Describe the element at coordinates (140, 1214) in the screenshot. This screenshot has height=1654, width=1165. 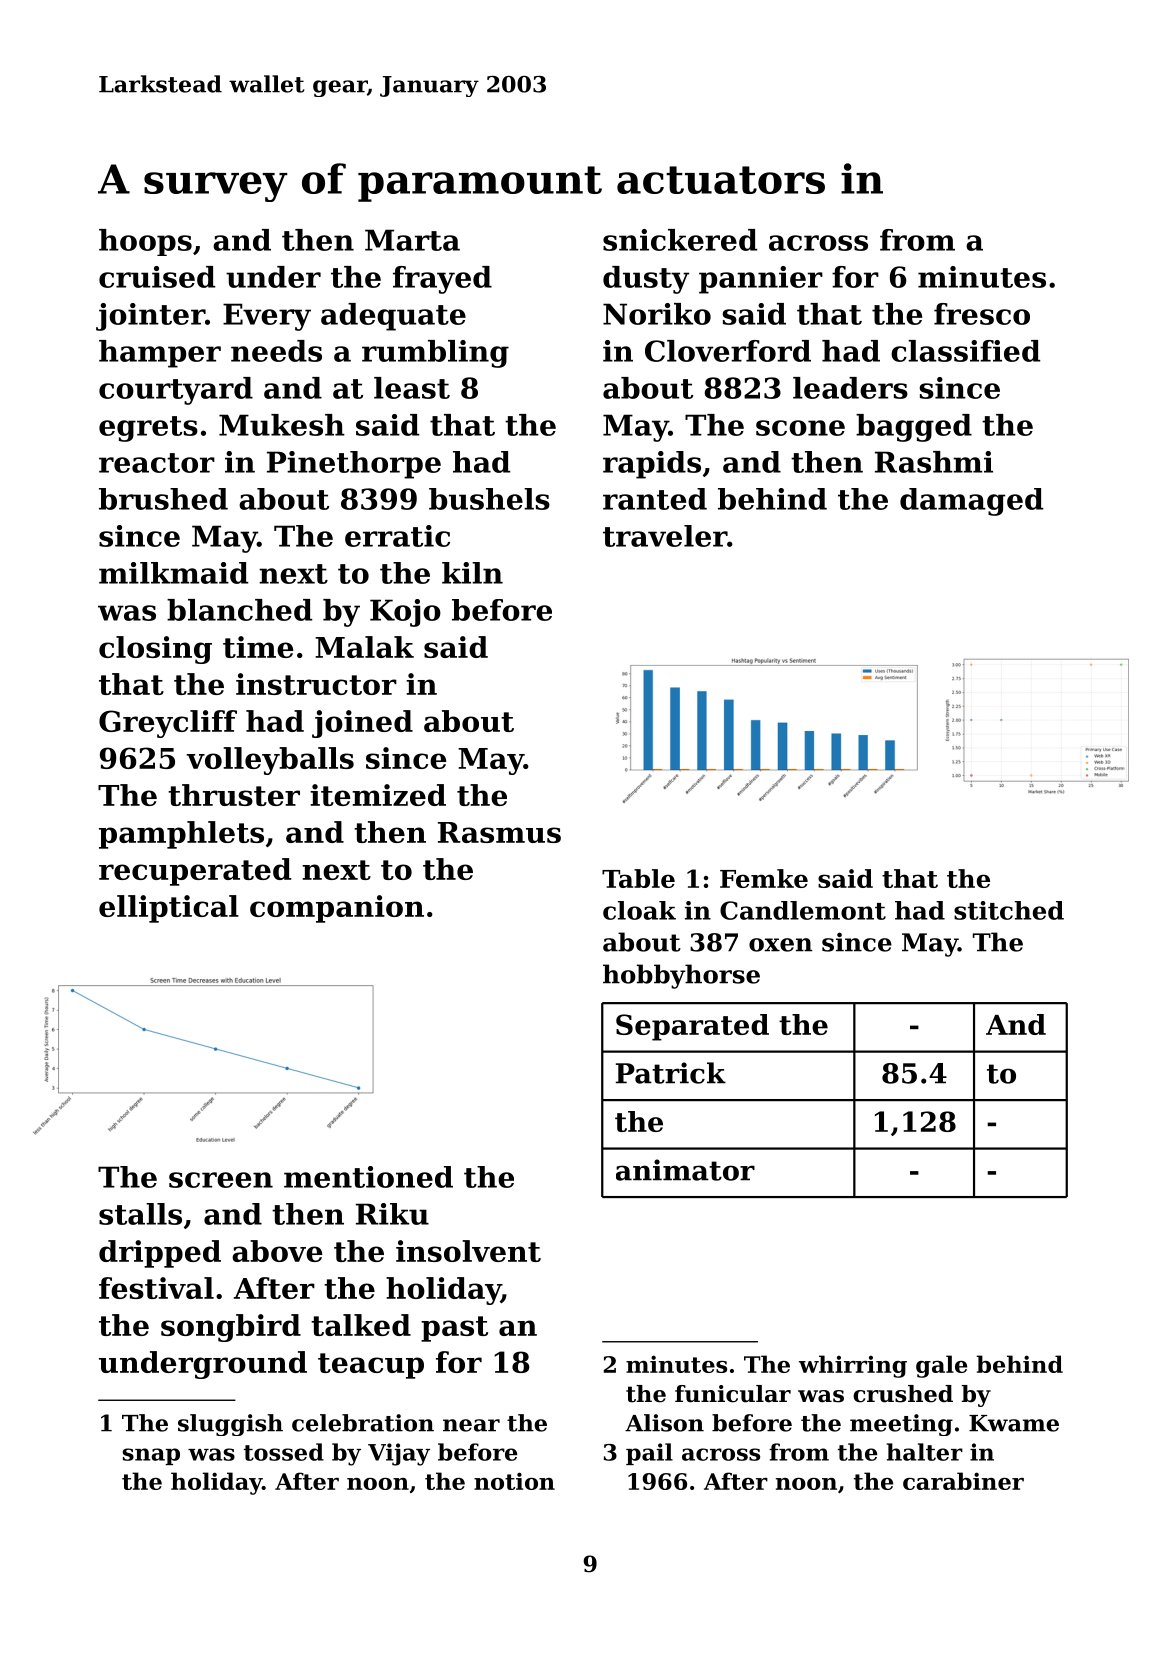
I see `stalls` at that location.
